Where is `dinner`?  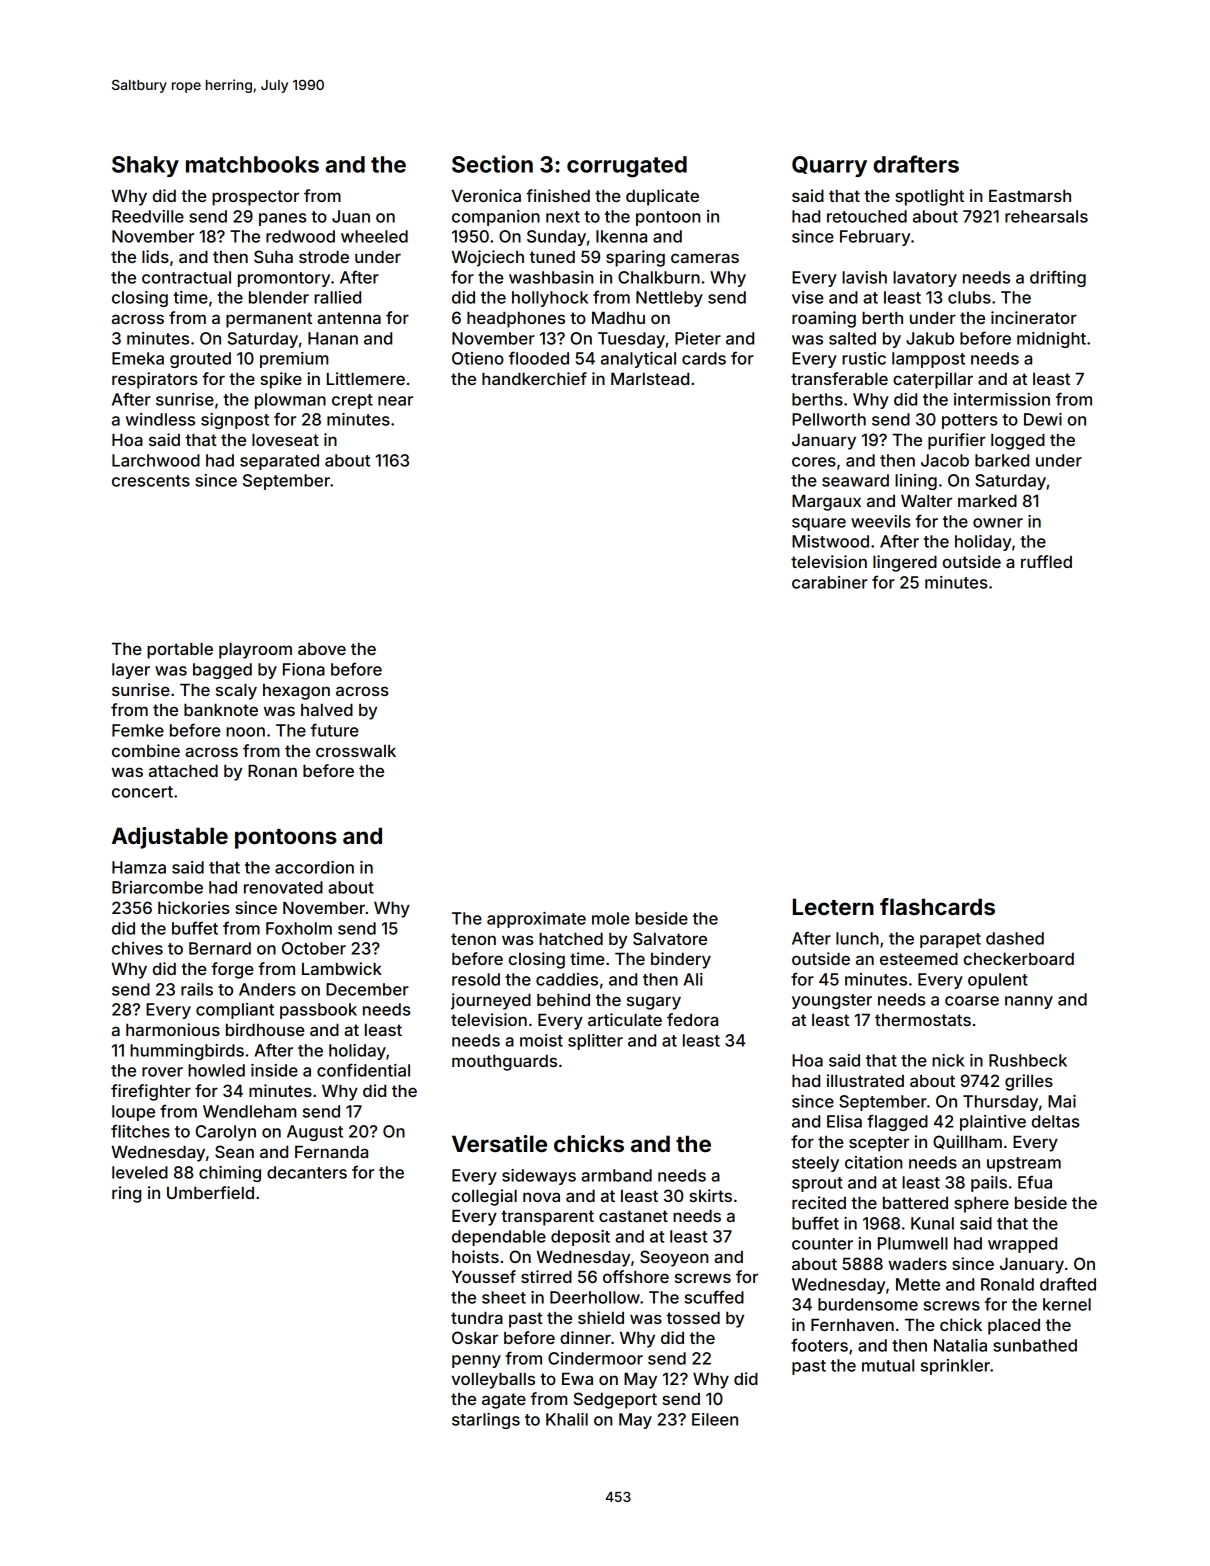 dinner is located at coordinates (585, 1337).
